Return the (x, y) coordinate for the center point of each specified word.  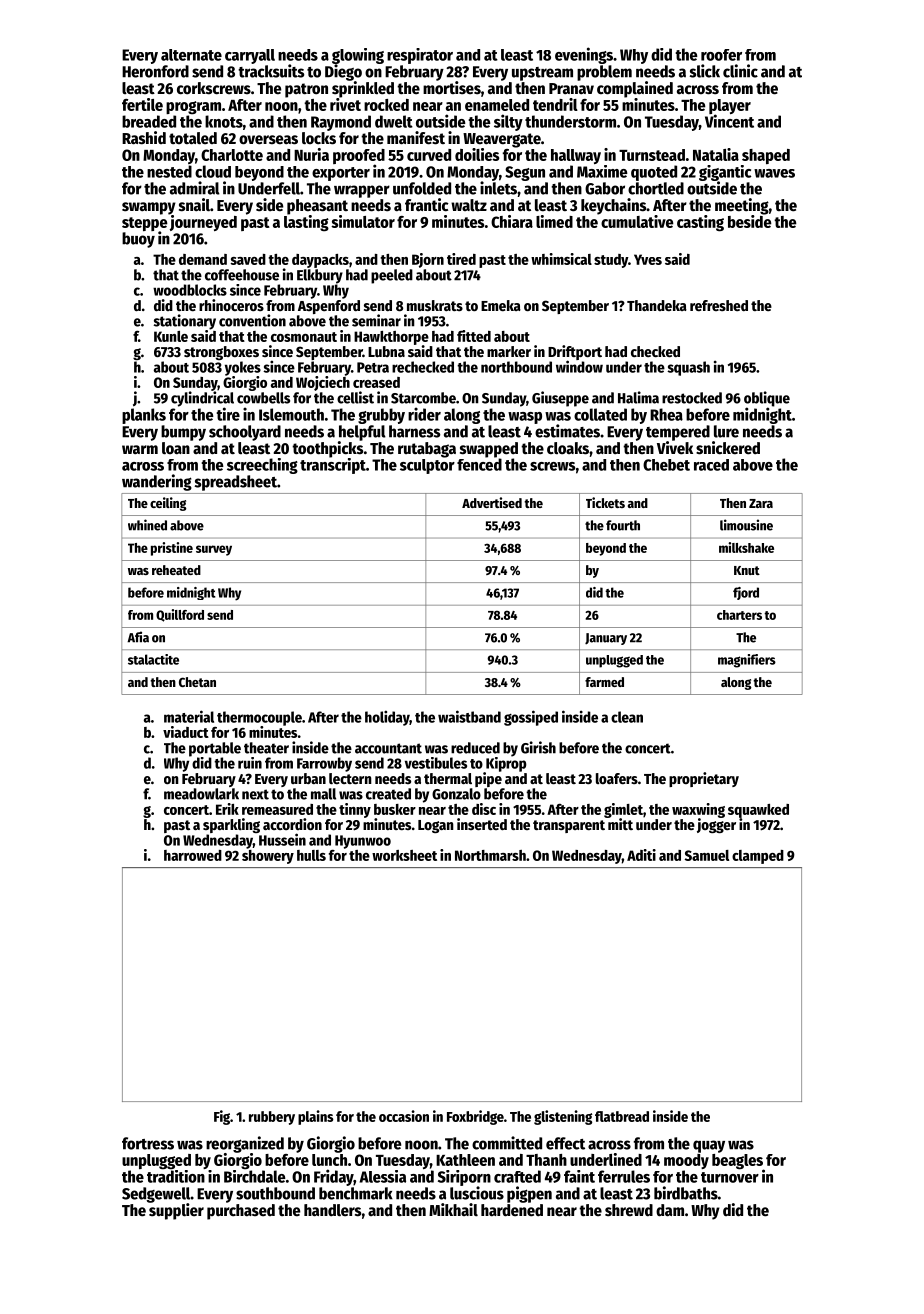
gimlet (623, 810)
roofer (721, 55)
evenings (584, 55)
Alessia (382, 1176)
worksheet (404, 855)
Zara (761, 503)
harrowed (193, 855)
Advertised (492, 502)
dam (670, 1210)
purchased (241, 1212)
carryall (250, 56)
